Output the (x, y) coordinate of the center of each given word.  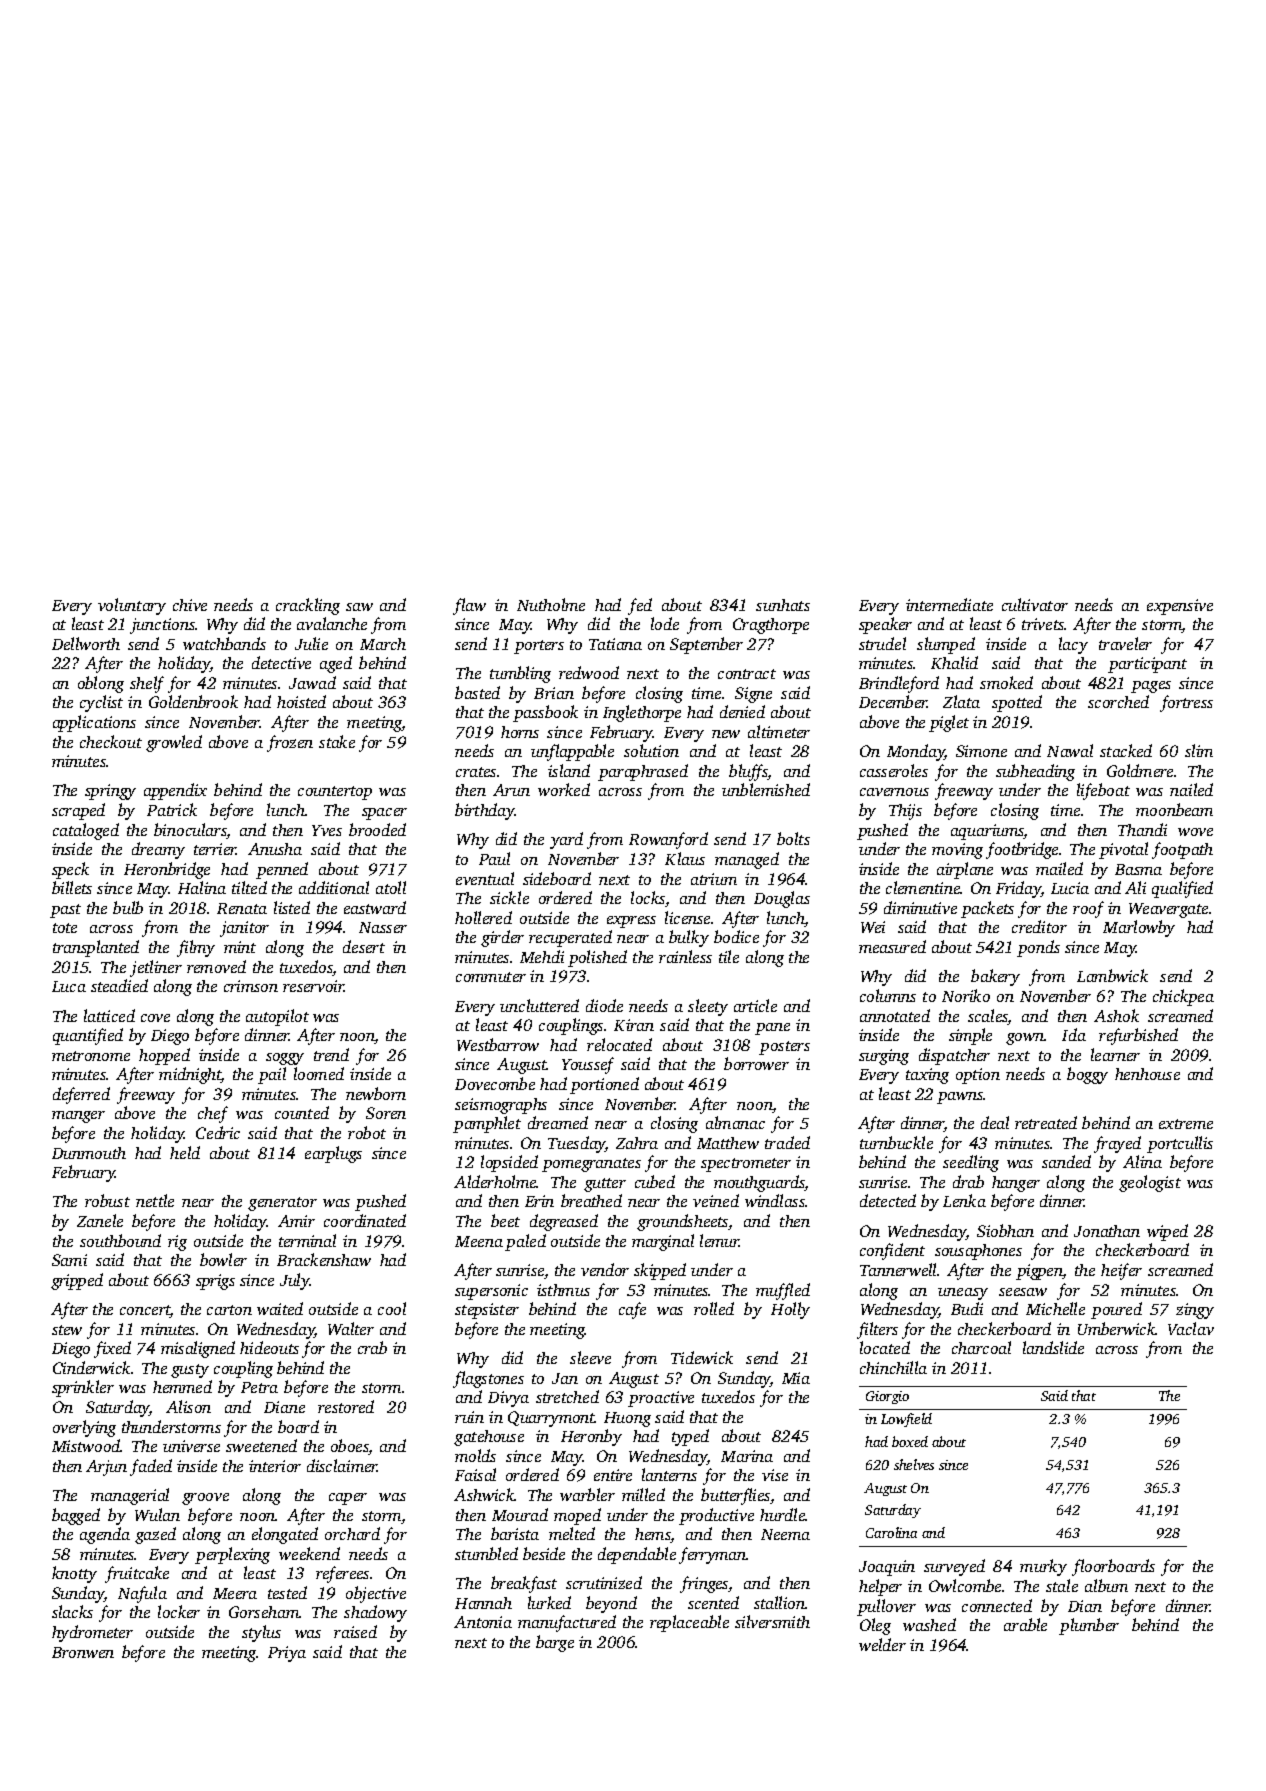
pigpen (1039, 1272)
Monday (916, 752)
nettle (155, 1200)
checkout (111, 741)
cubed (655, 1181)
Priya (287, 1654)
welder (882, 1644)
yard (566, 840)
